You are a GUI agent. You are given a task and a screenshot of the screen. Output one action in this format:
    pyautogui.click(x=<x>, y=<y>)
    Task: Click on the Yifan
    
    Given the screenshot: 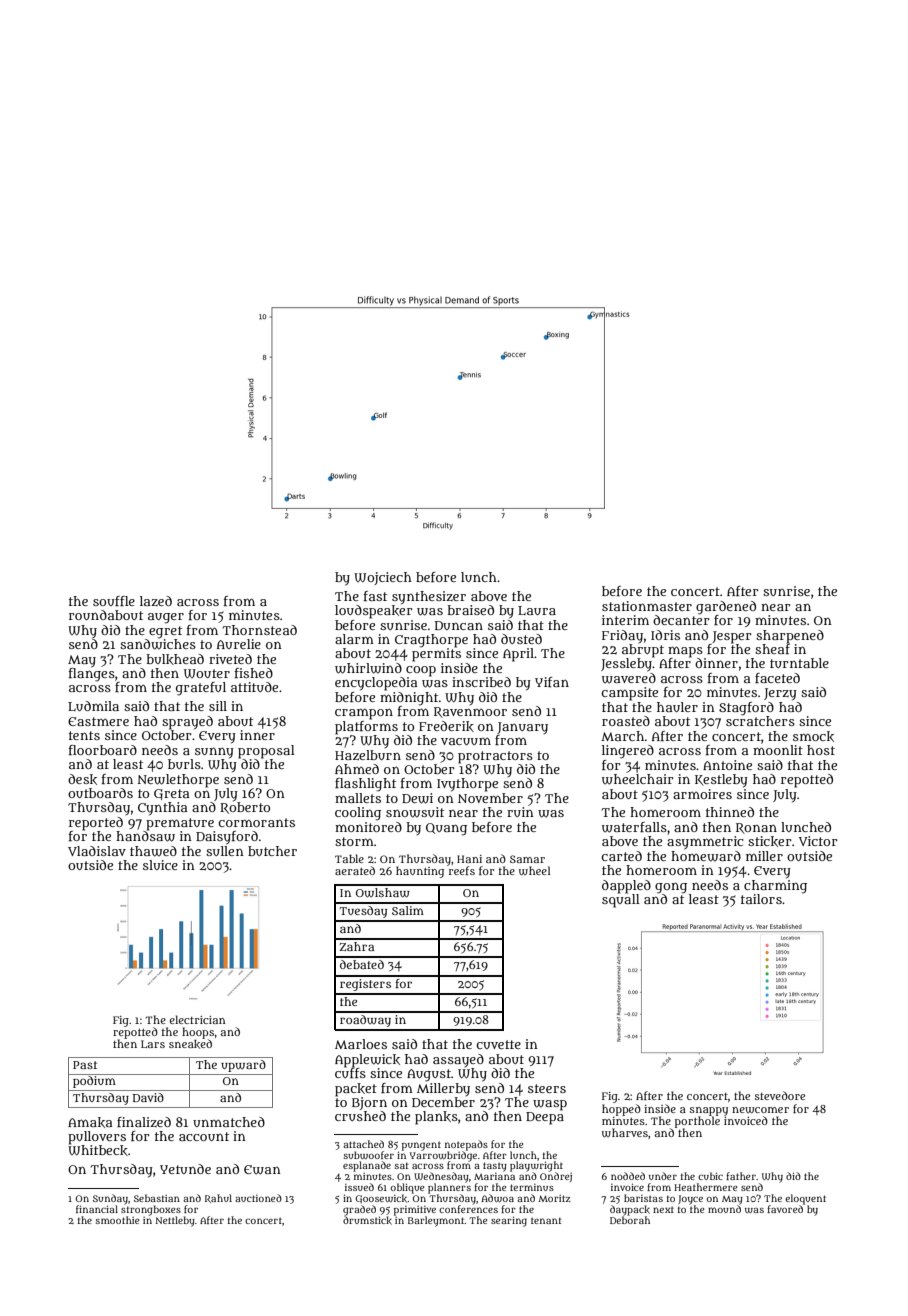 What is the action you would take?
    pyautogui.click(x=552, y=682)
